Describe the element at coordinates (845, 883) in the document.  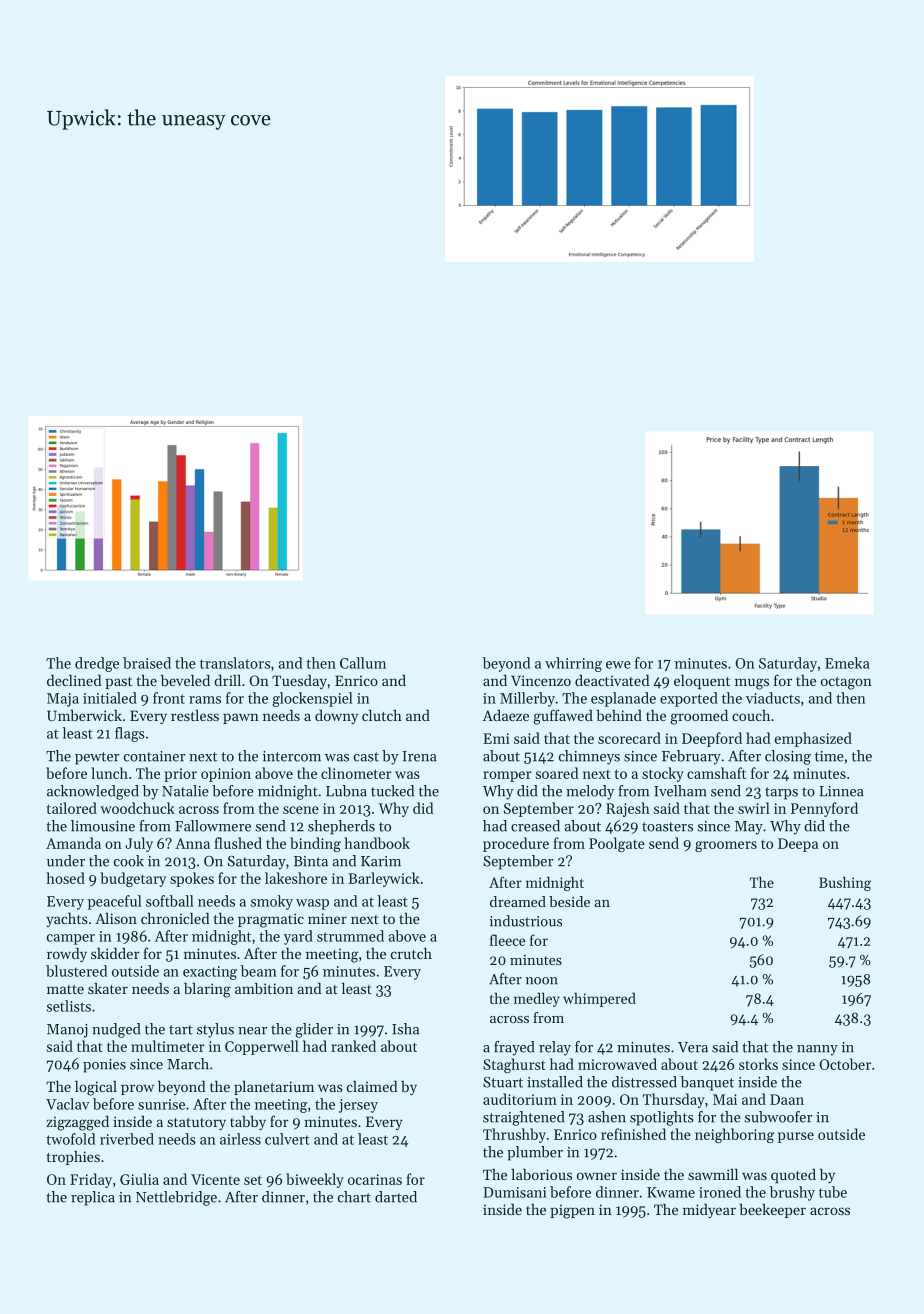
I see `Bushing` at that location.
